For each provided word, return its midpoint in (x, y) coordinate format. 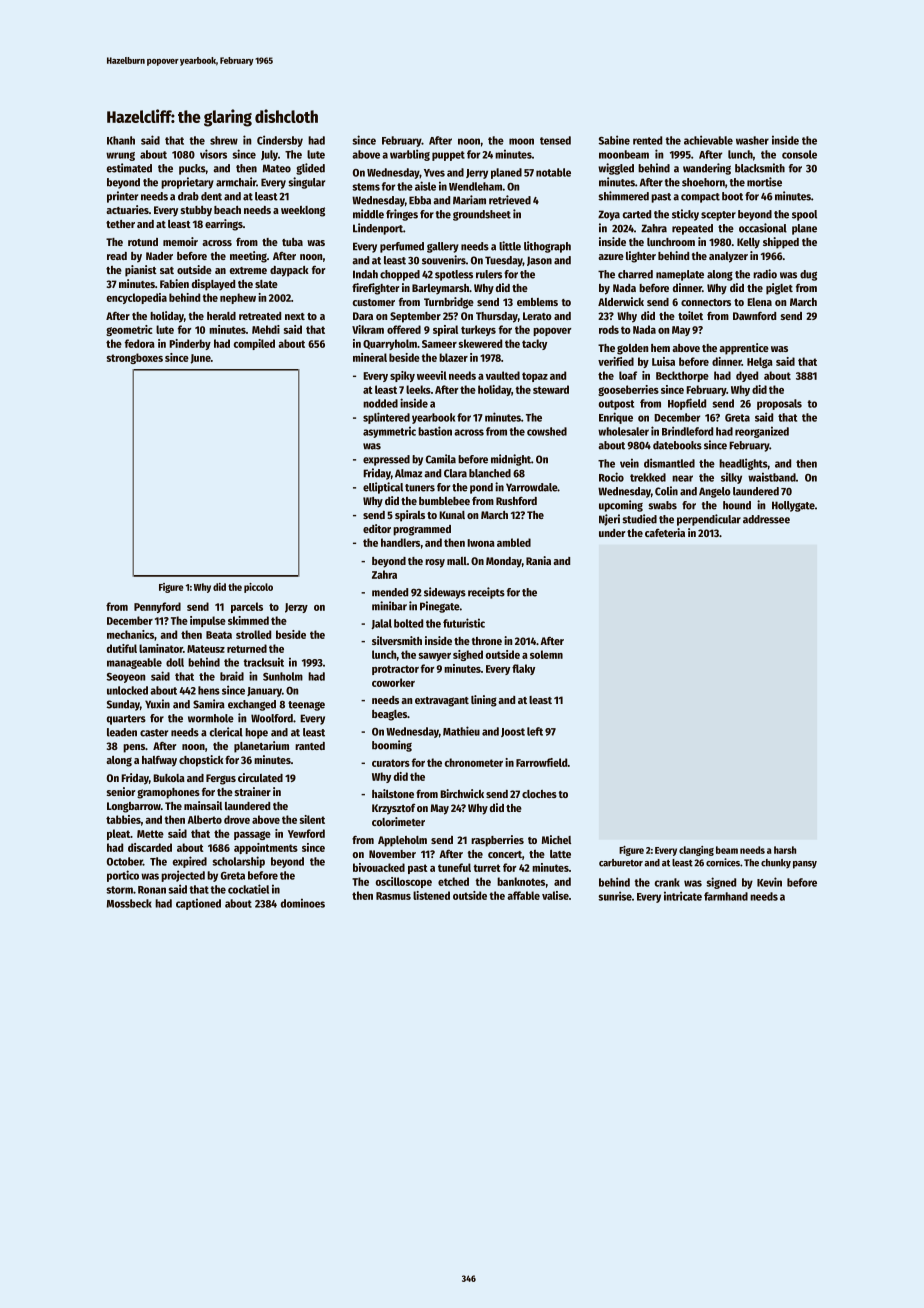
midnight (511, 460)
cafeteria (665, 532)
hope (256, 733)
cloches (539, 794)
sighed (468, 655)
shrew (224, 140)
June (200, 359)
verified (616, 361)
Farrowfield (542, 762)
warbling (410, 155)
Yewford (306, 833)
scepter (718, 216)
